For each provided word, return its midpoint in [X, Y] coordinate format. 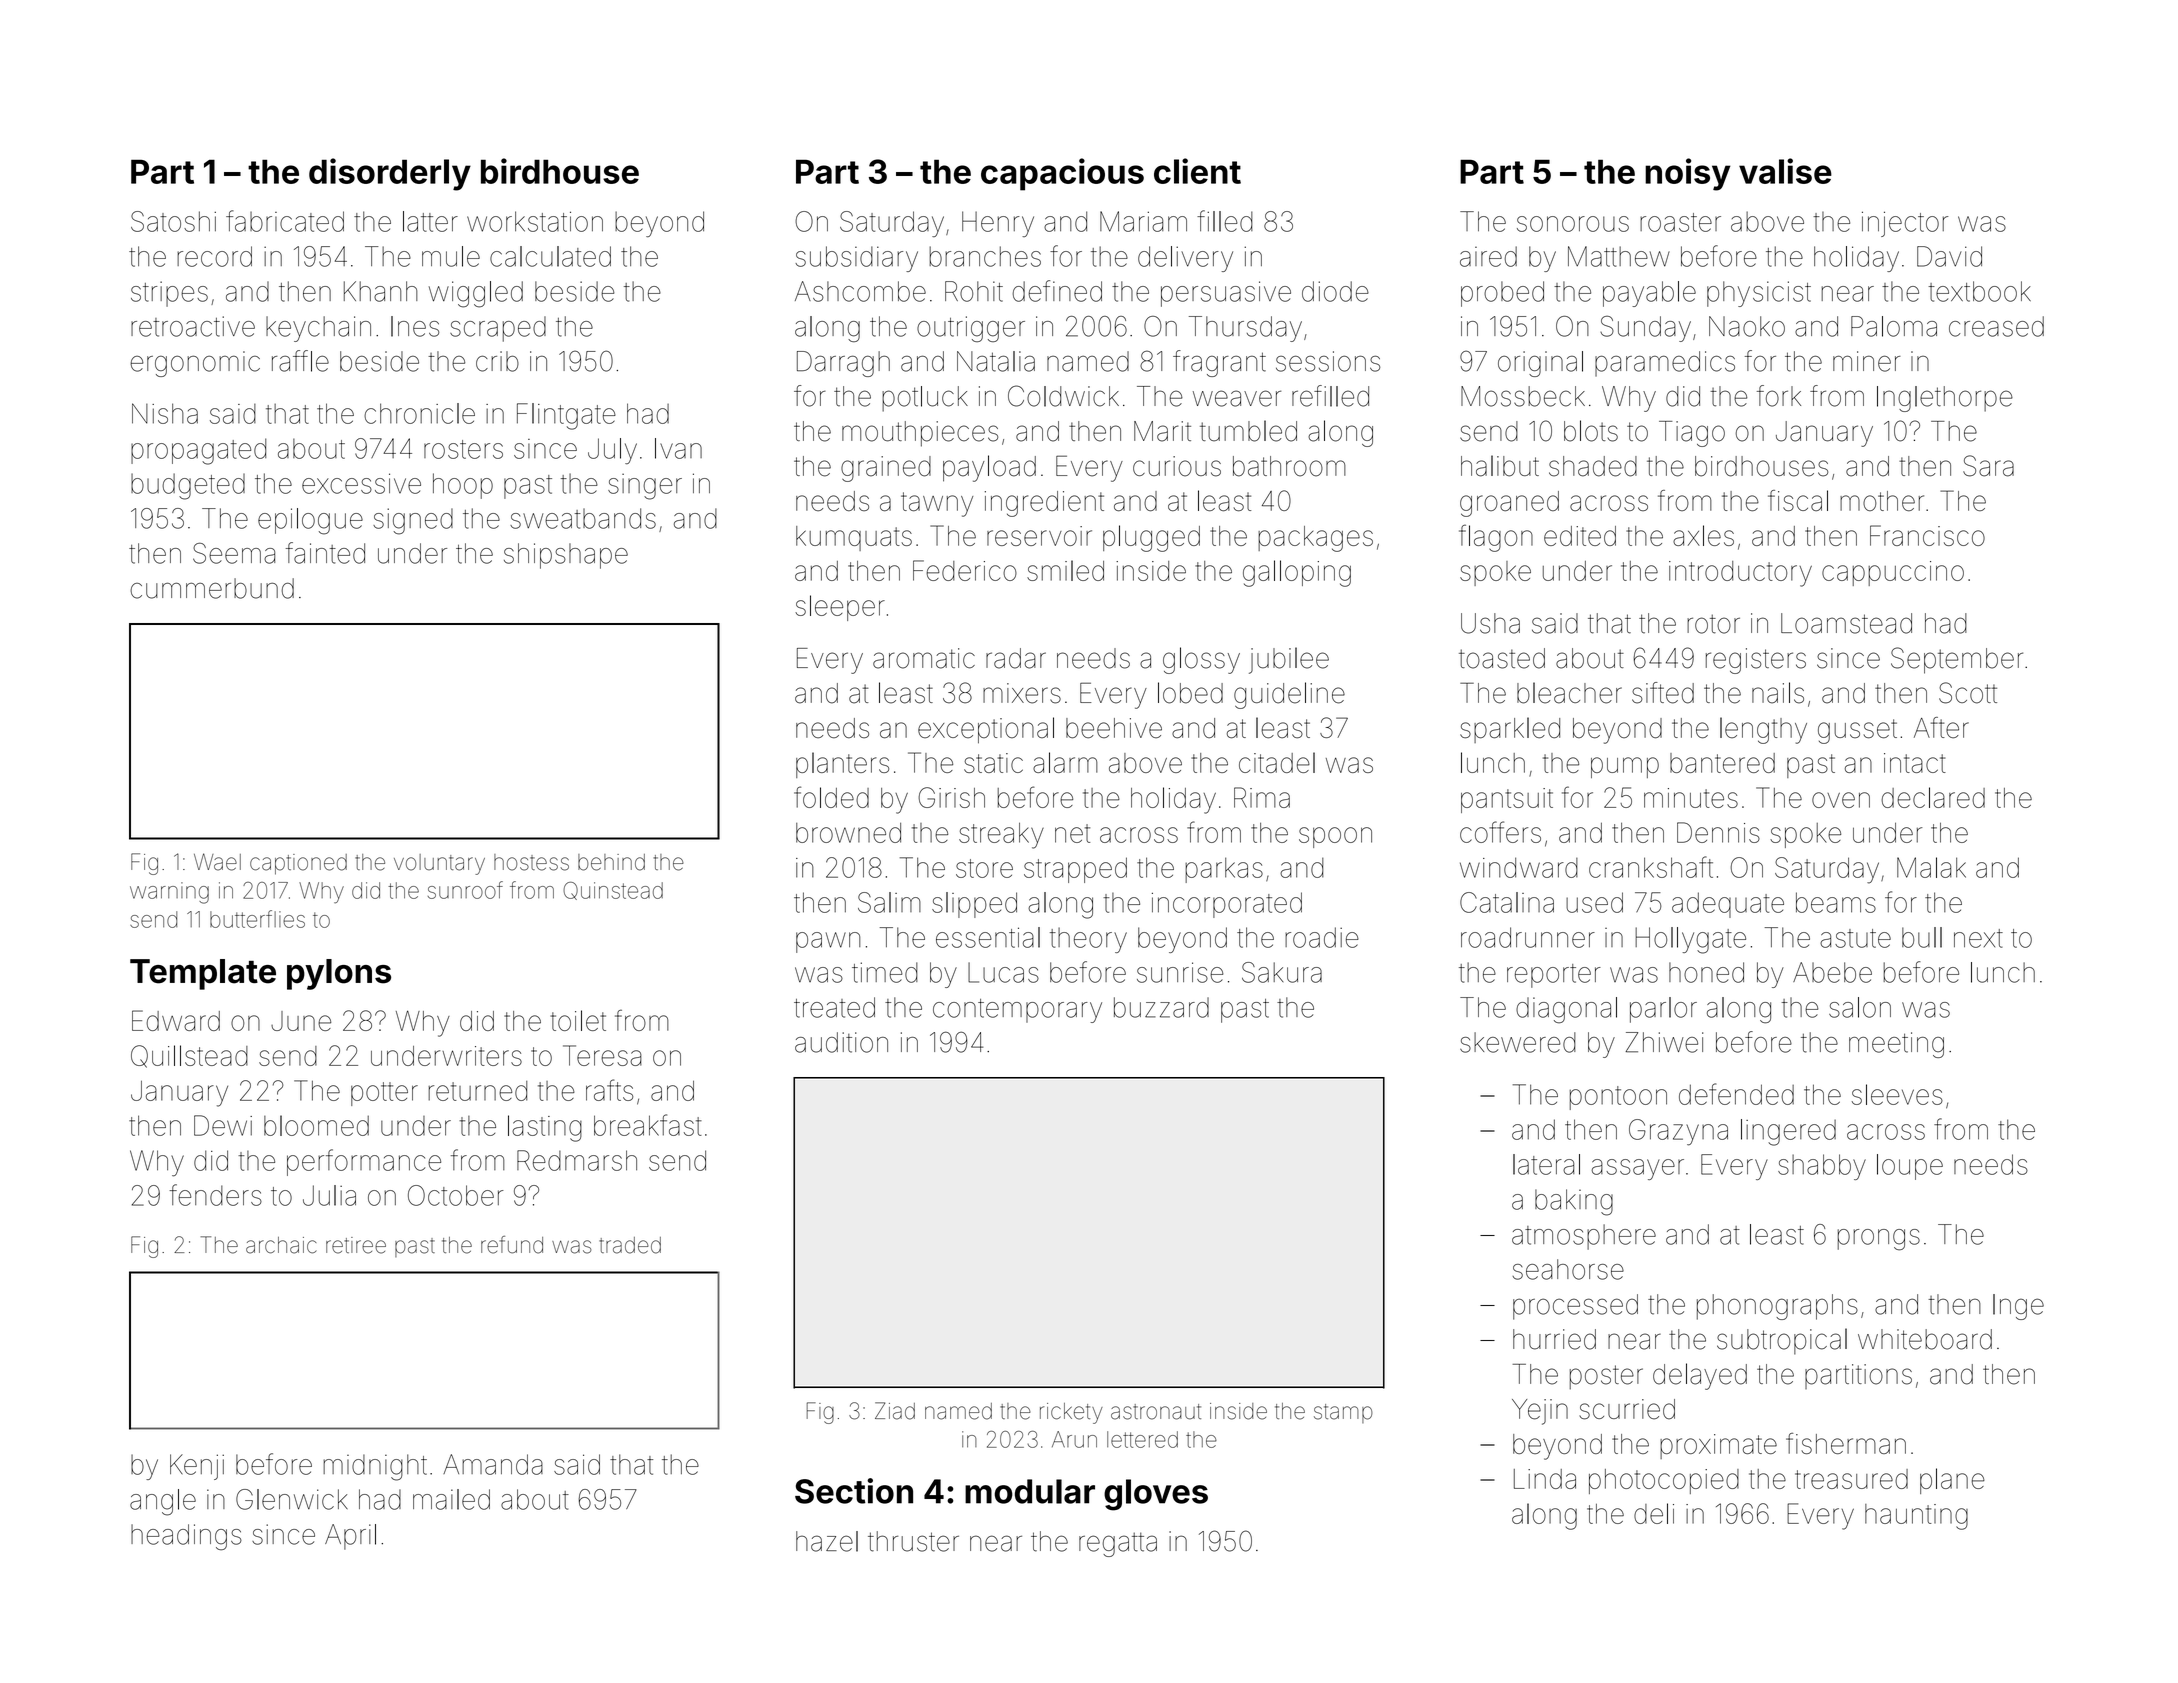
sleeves [1897, 1094]
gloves [1156, 1495]
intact [1915, 763]
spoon [1335, 837]
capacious [1062, 174]
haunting [1916, 1517]
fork [1779, 396]
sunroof [465, 890]
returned [477, 1091]
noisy [1687, 174]
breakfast [648, 1125]
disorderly [390, 174]
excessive [361, 483]
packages [1315, 539]
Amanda [493, 1464]
